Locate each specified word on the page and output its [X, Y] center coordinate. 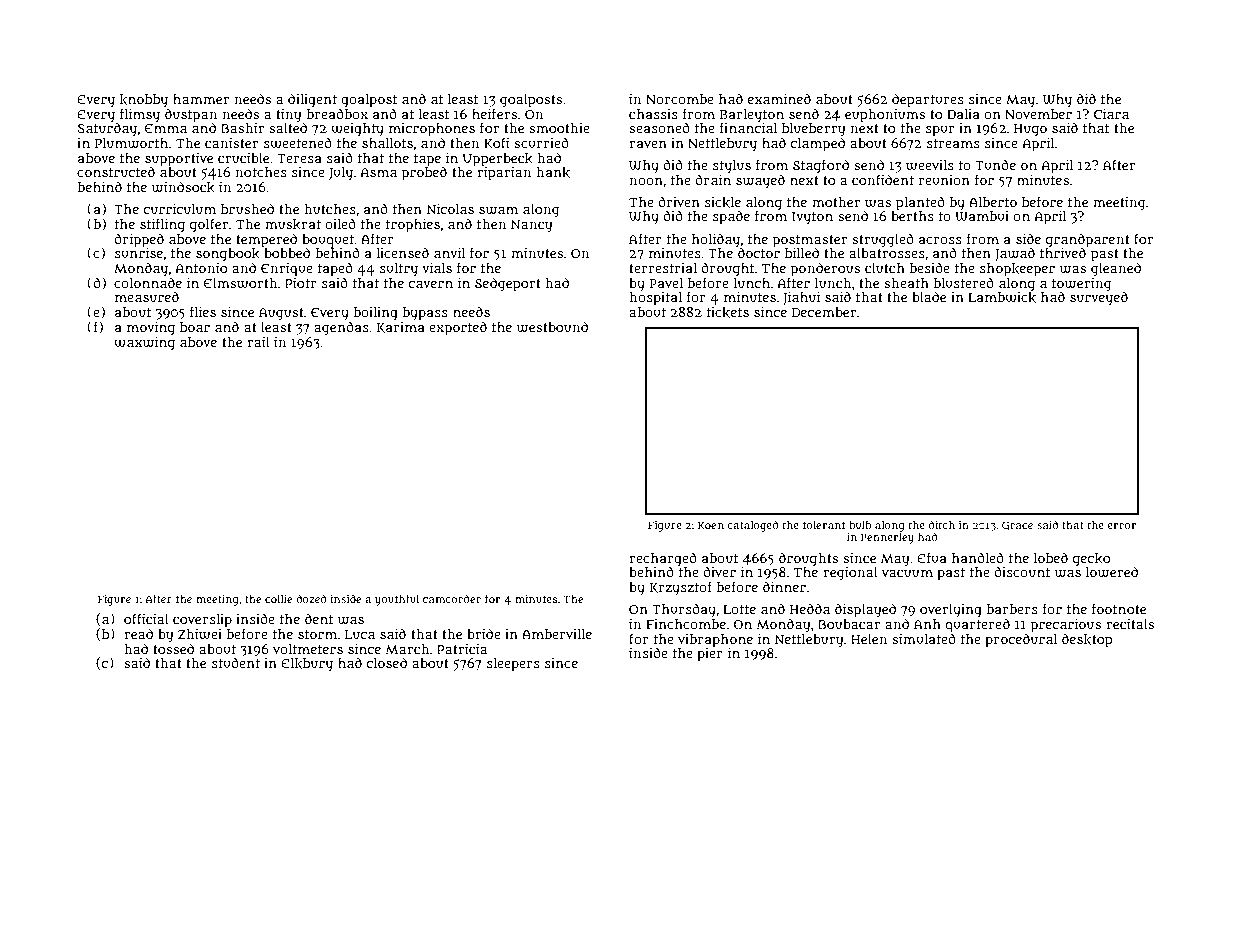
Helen [869, 639]
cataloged [753, 526]
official [146, 618]
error [1121, 526]
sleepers [513, 665]
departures [928, 100]
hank [553, 172]
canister [231, 143]
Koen [711, 525]
